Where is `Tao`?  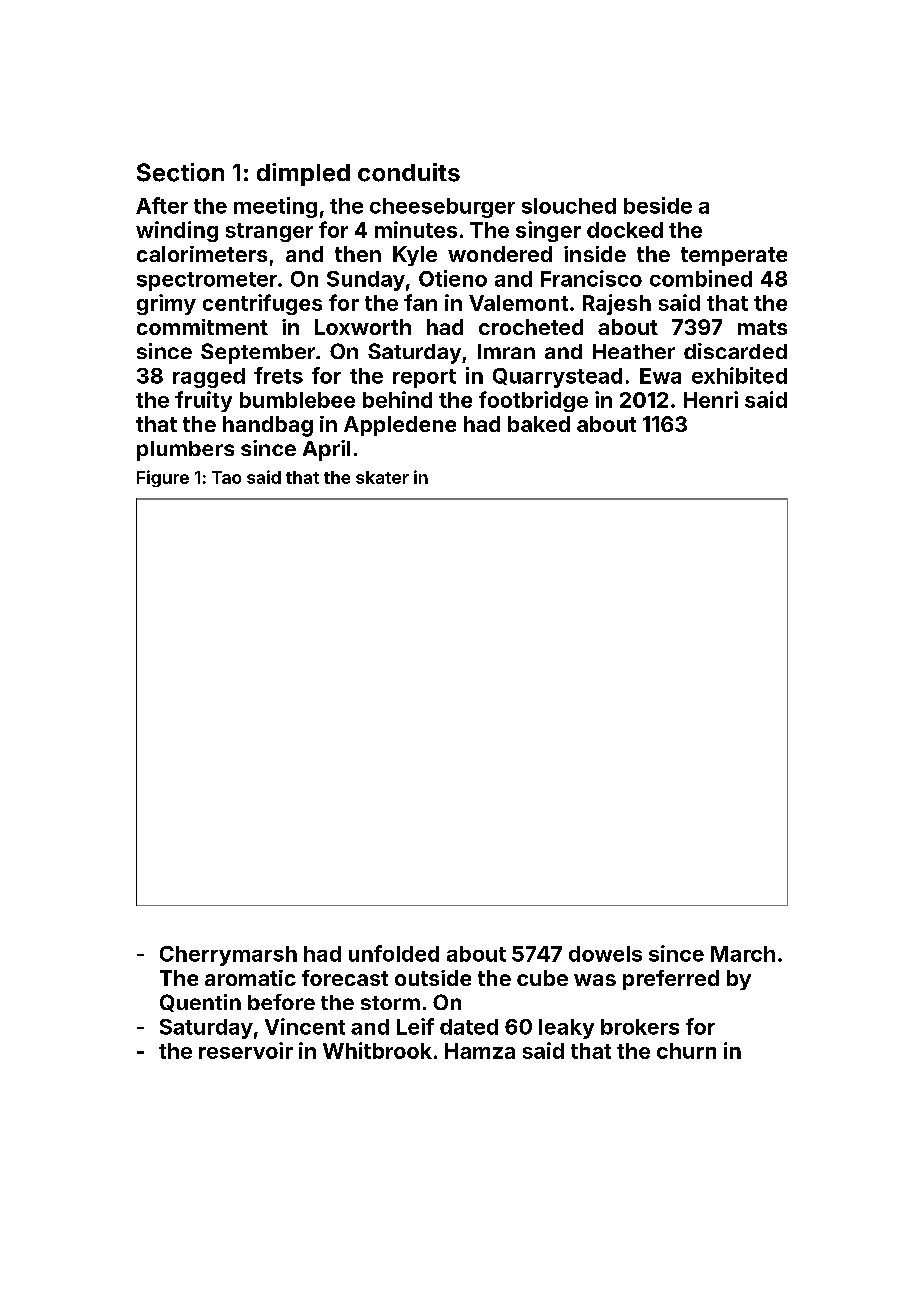
Tao is located at coordinates (226, 477).
